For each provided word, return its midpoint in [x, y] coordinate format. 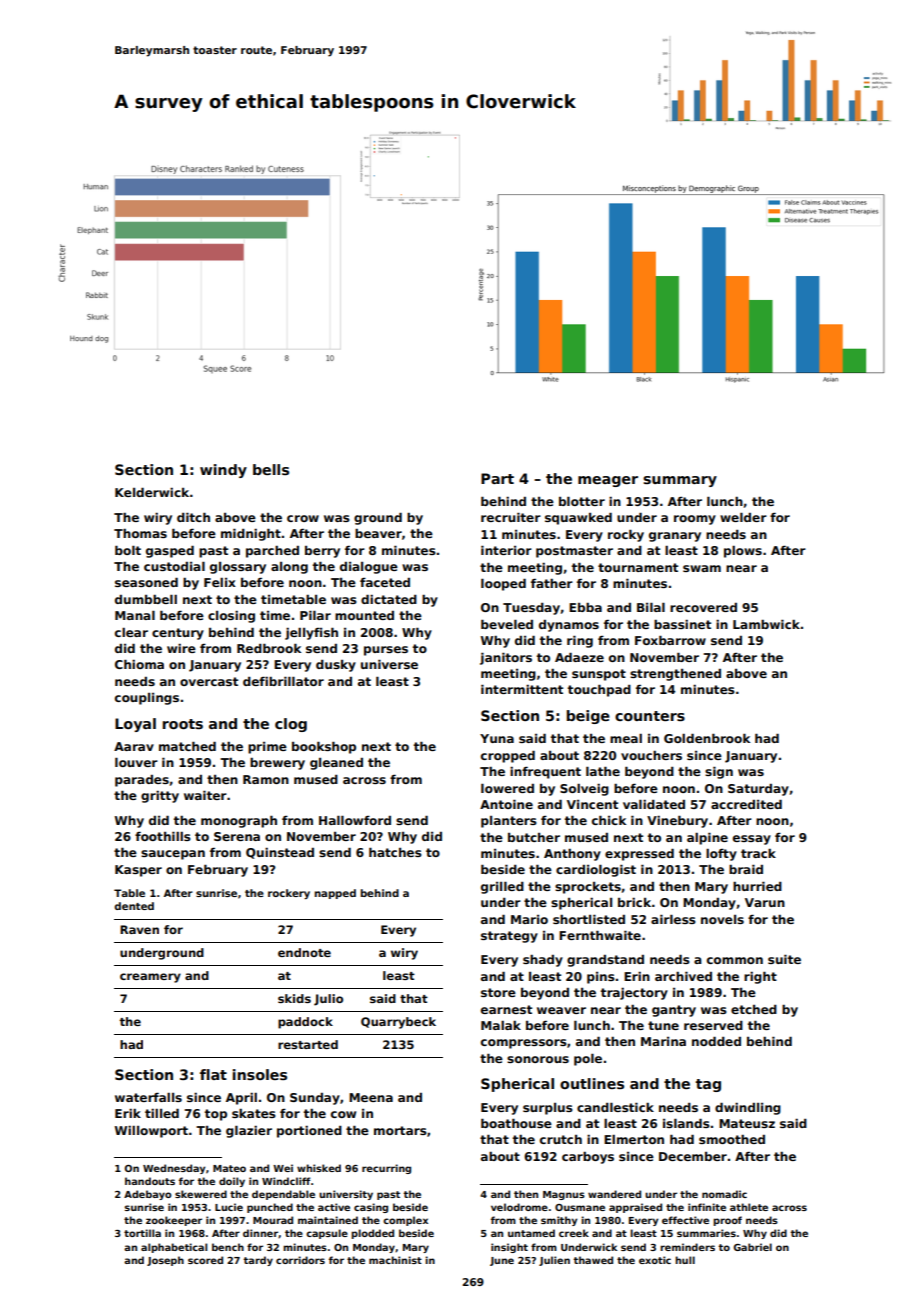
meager [608, 481]
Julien [554, 1261]
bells [271, 469]
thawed [593, 1260]
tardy [258, 1261]
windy [223, 471]
